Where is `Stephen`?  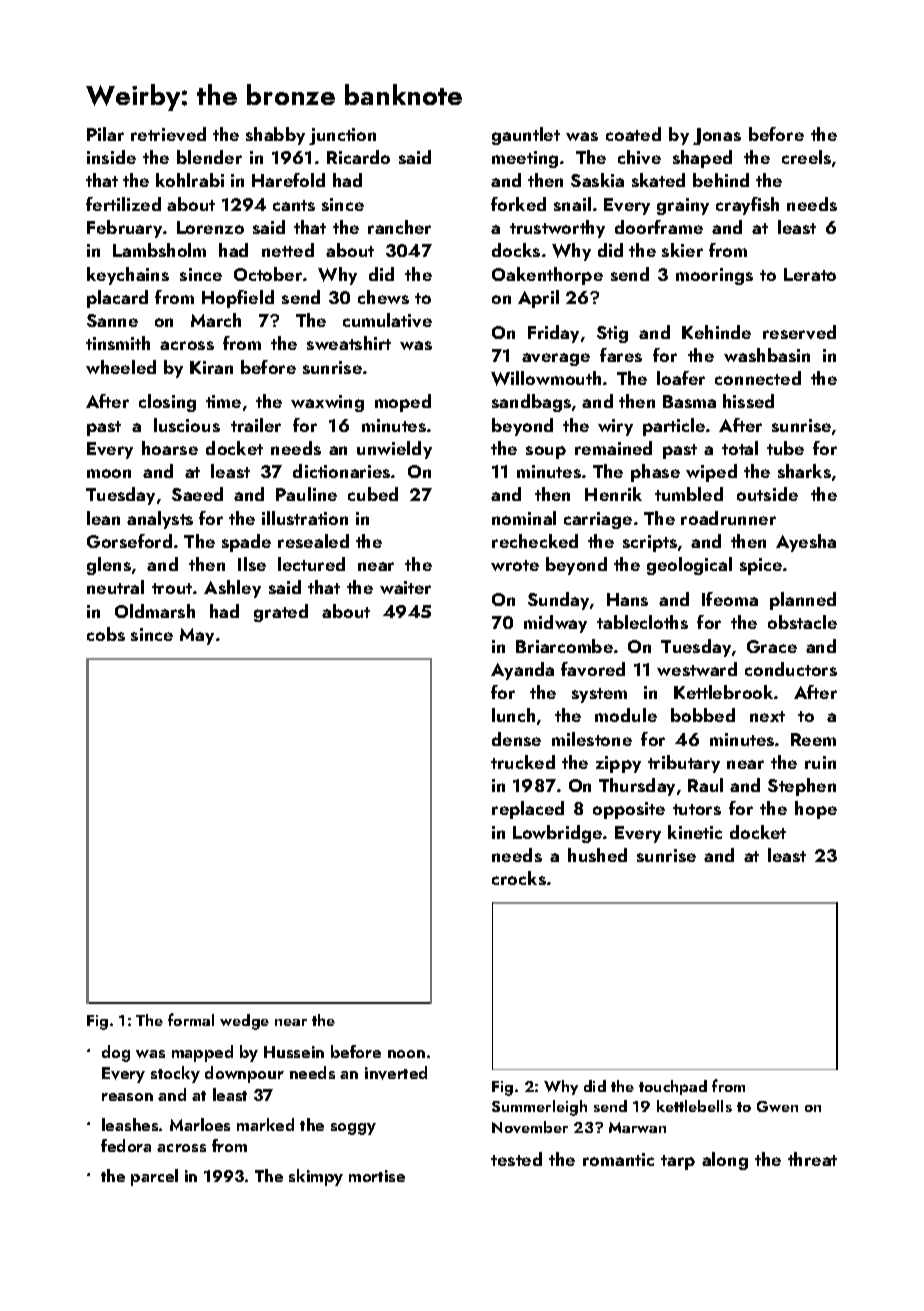 Stephen is located at coordinates (802, 787).
